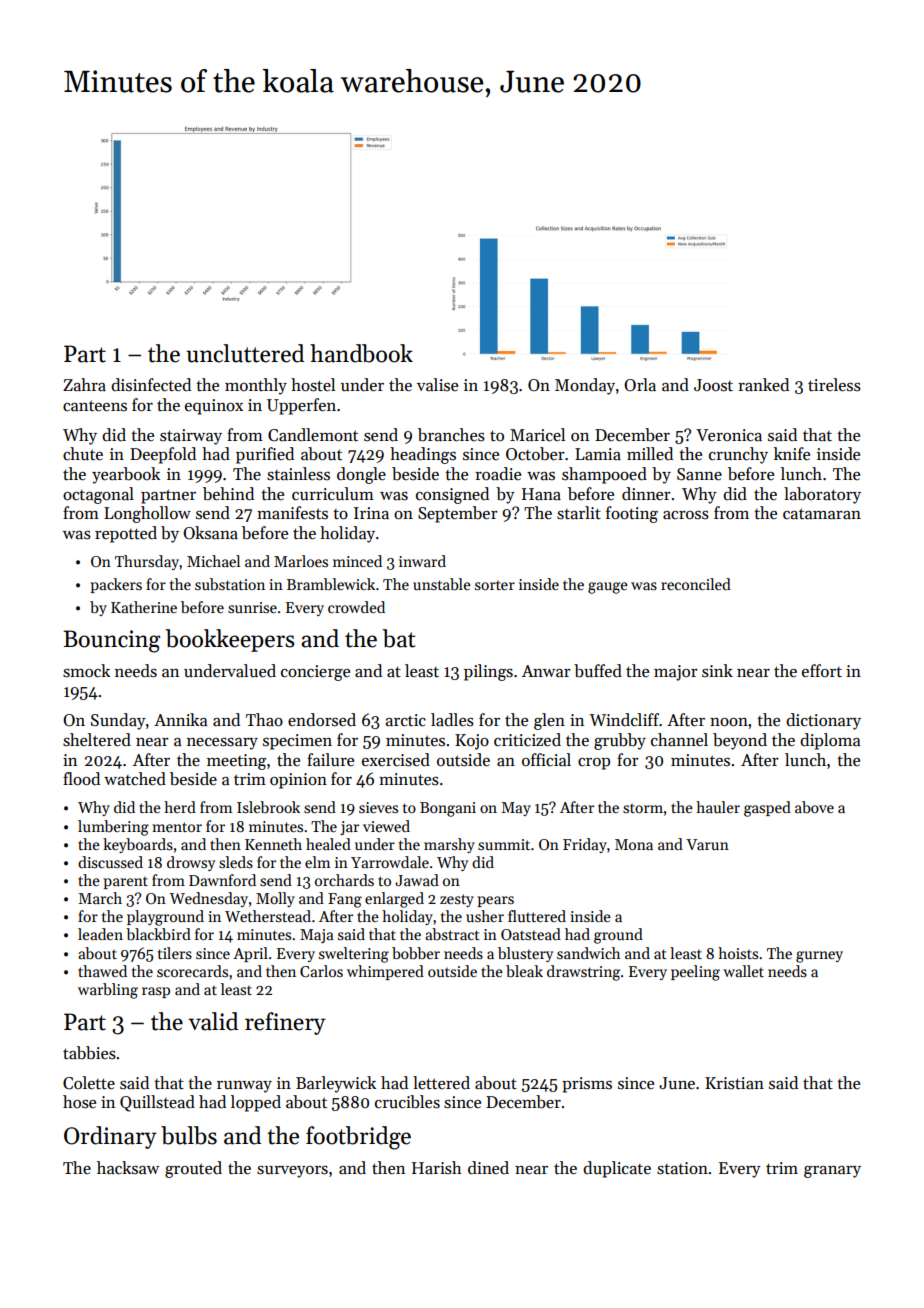  What do you see at coordinates (245, 353) in the screenshot?
I see `uncluttered` at bounding box center [245, 353].
